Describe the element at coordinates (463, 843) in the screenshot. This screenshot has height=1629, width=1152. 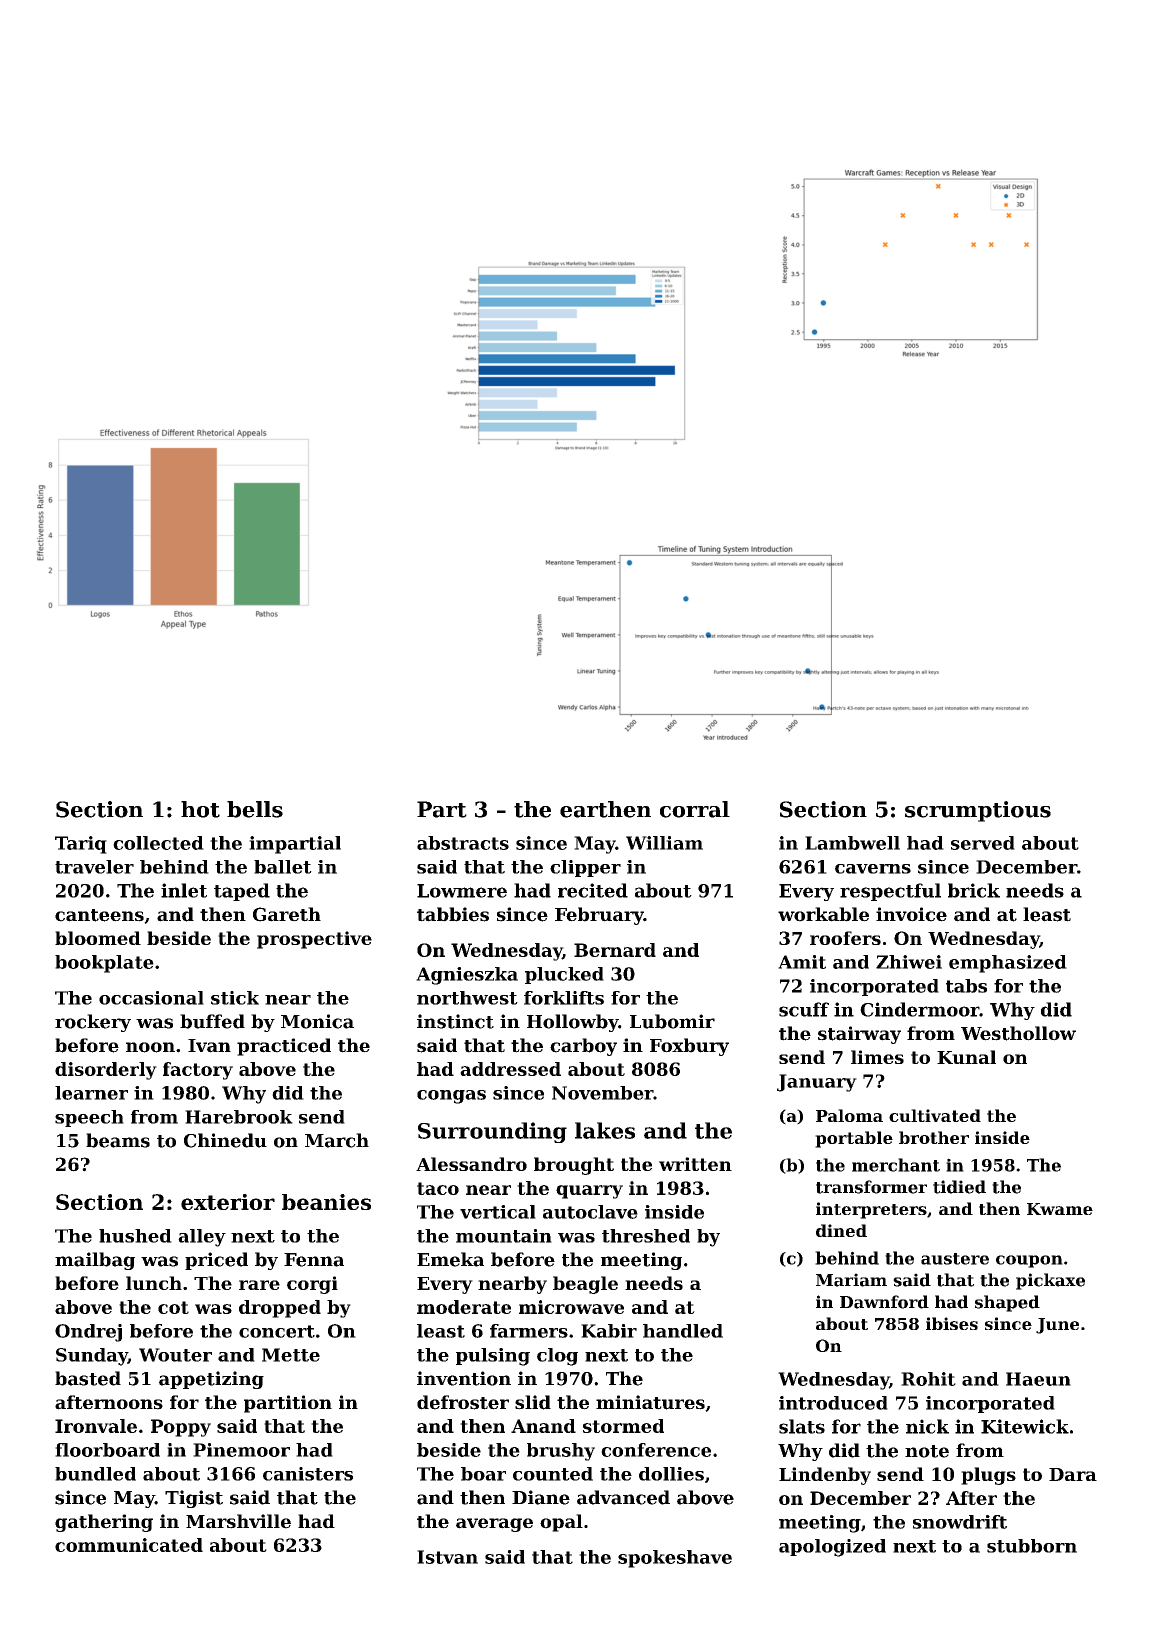
I see `abstracts` at that location.
